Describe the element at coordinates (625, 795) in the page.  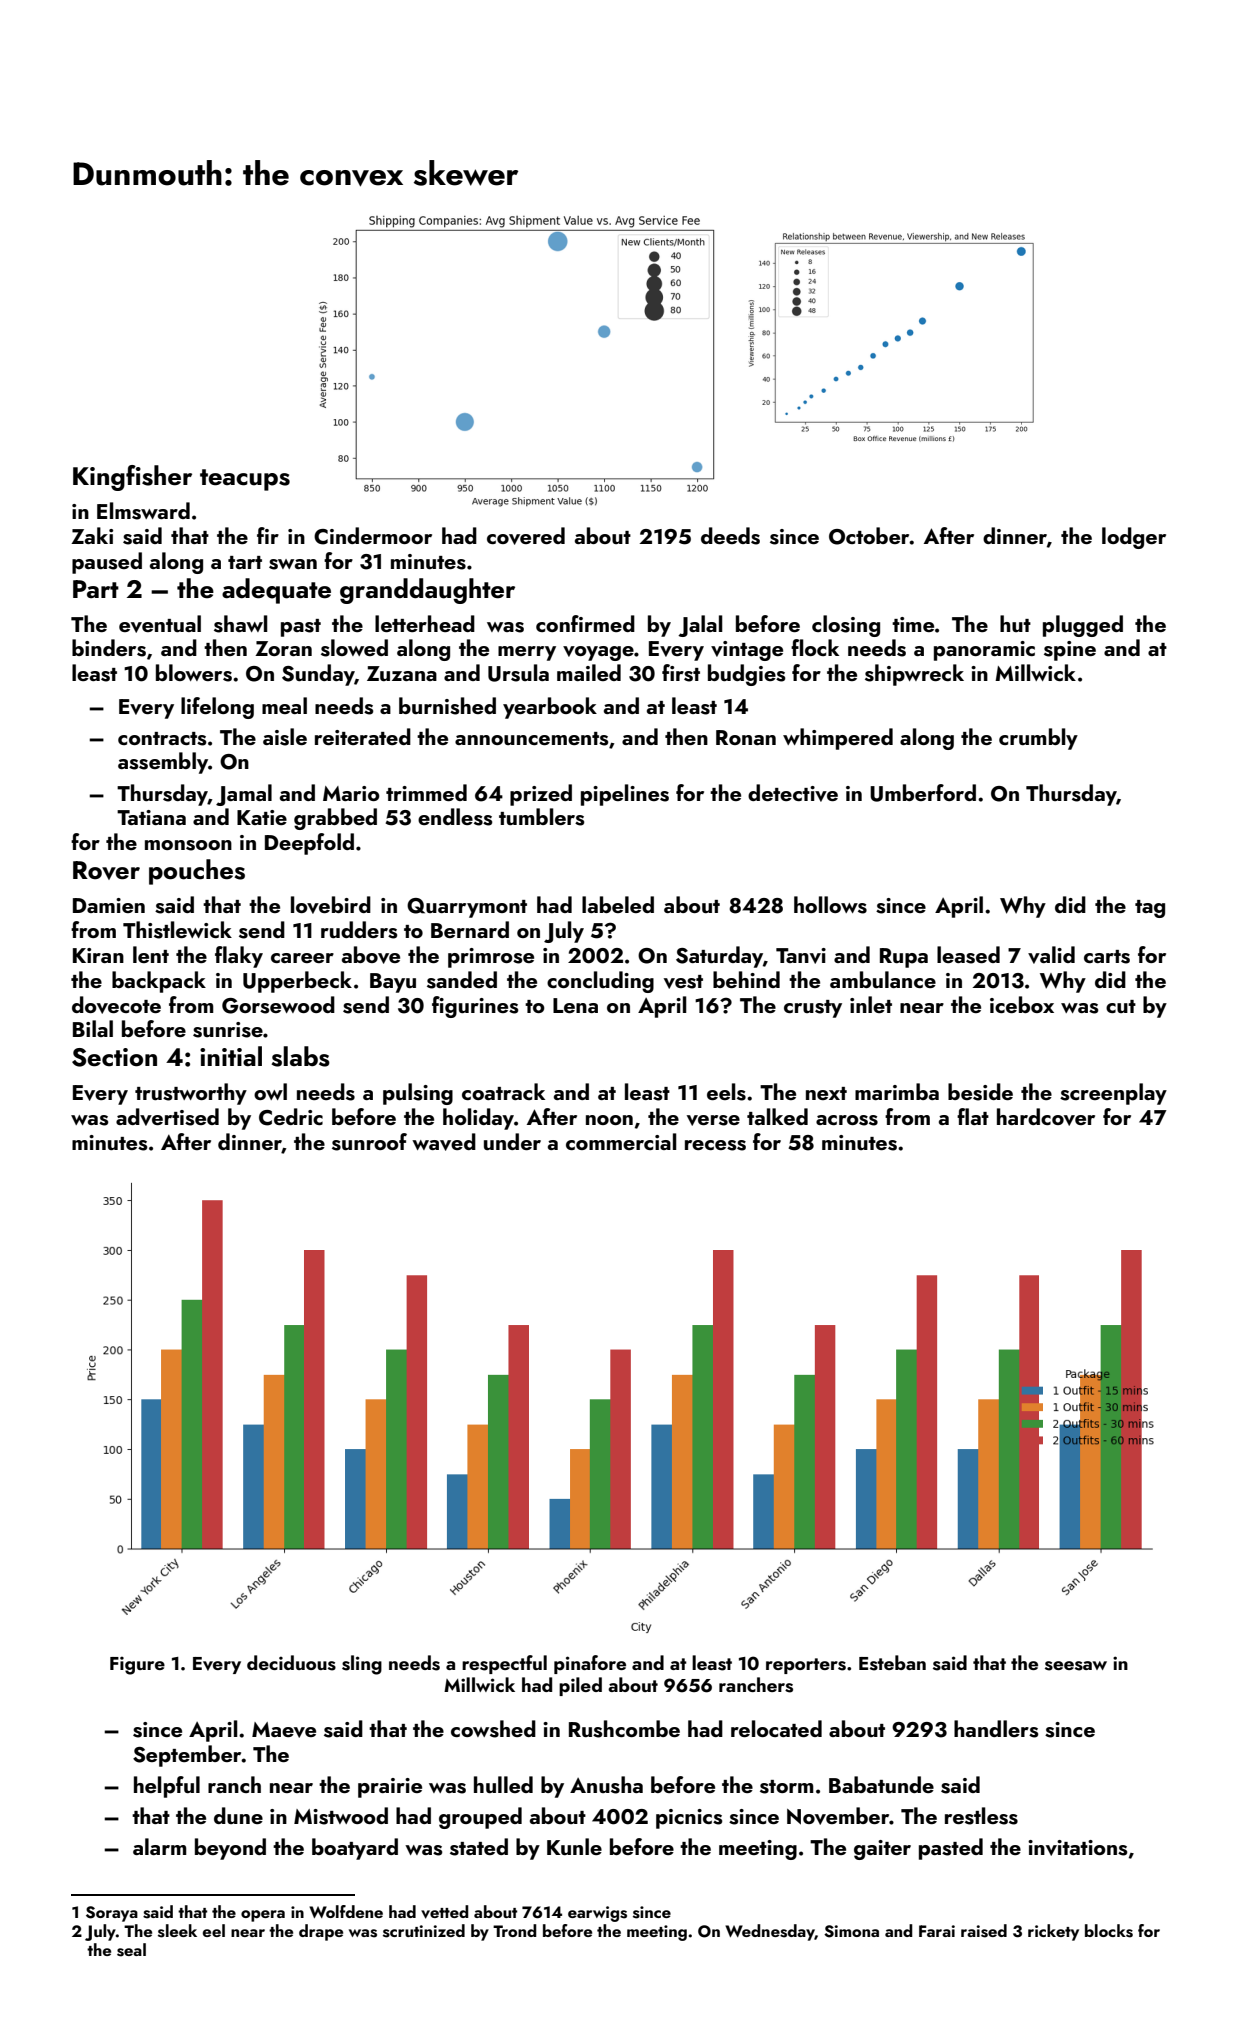
I see `pipelines` at that location.
